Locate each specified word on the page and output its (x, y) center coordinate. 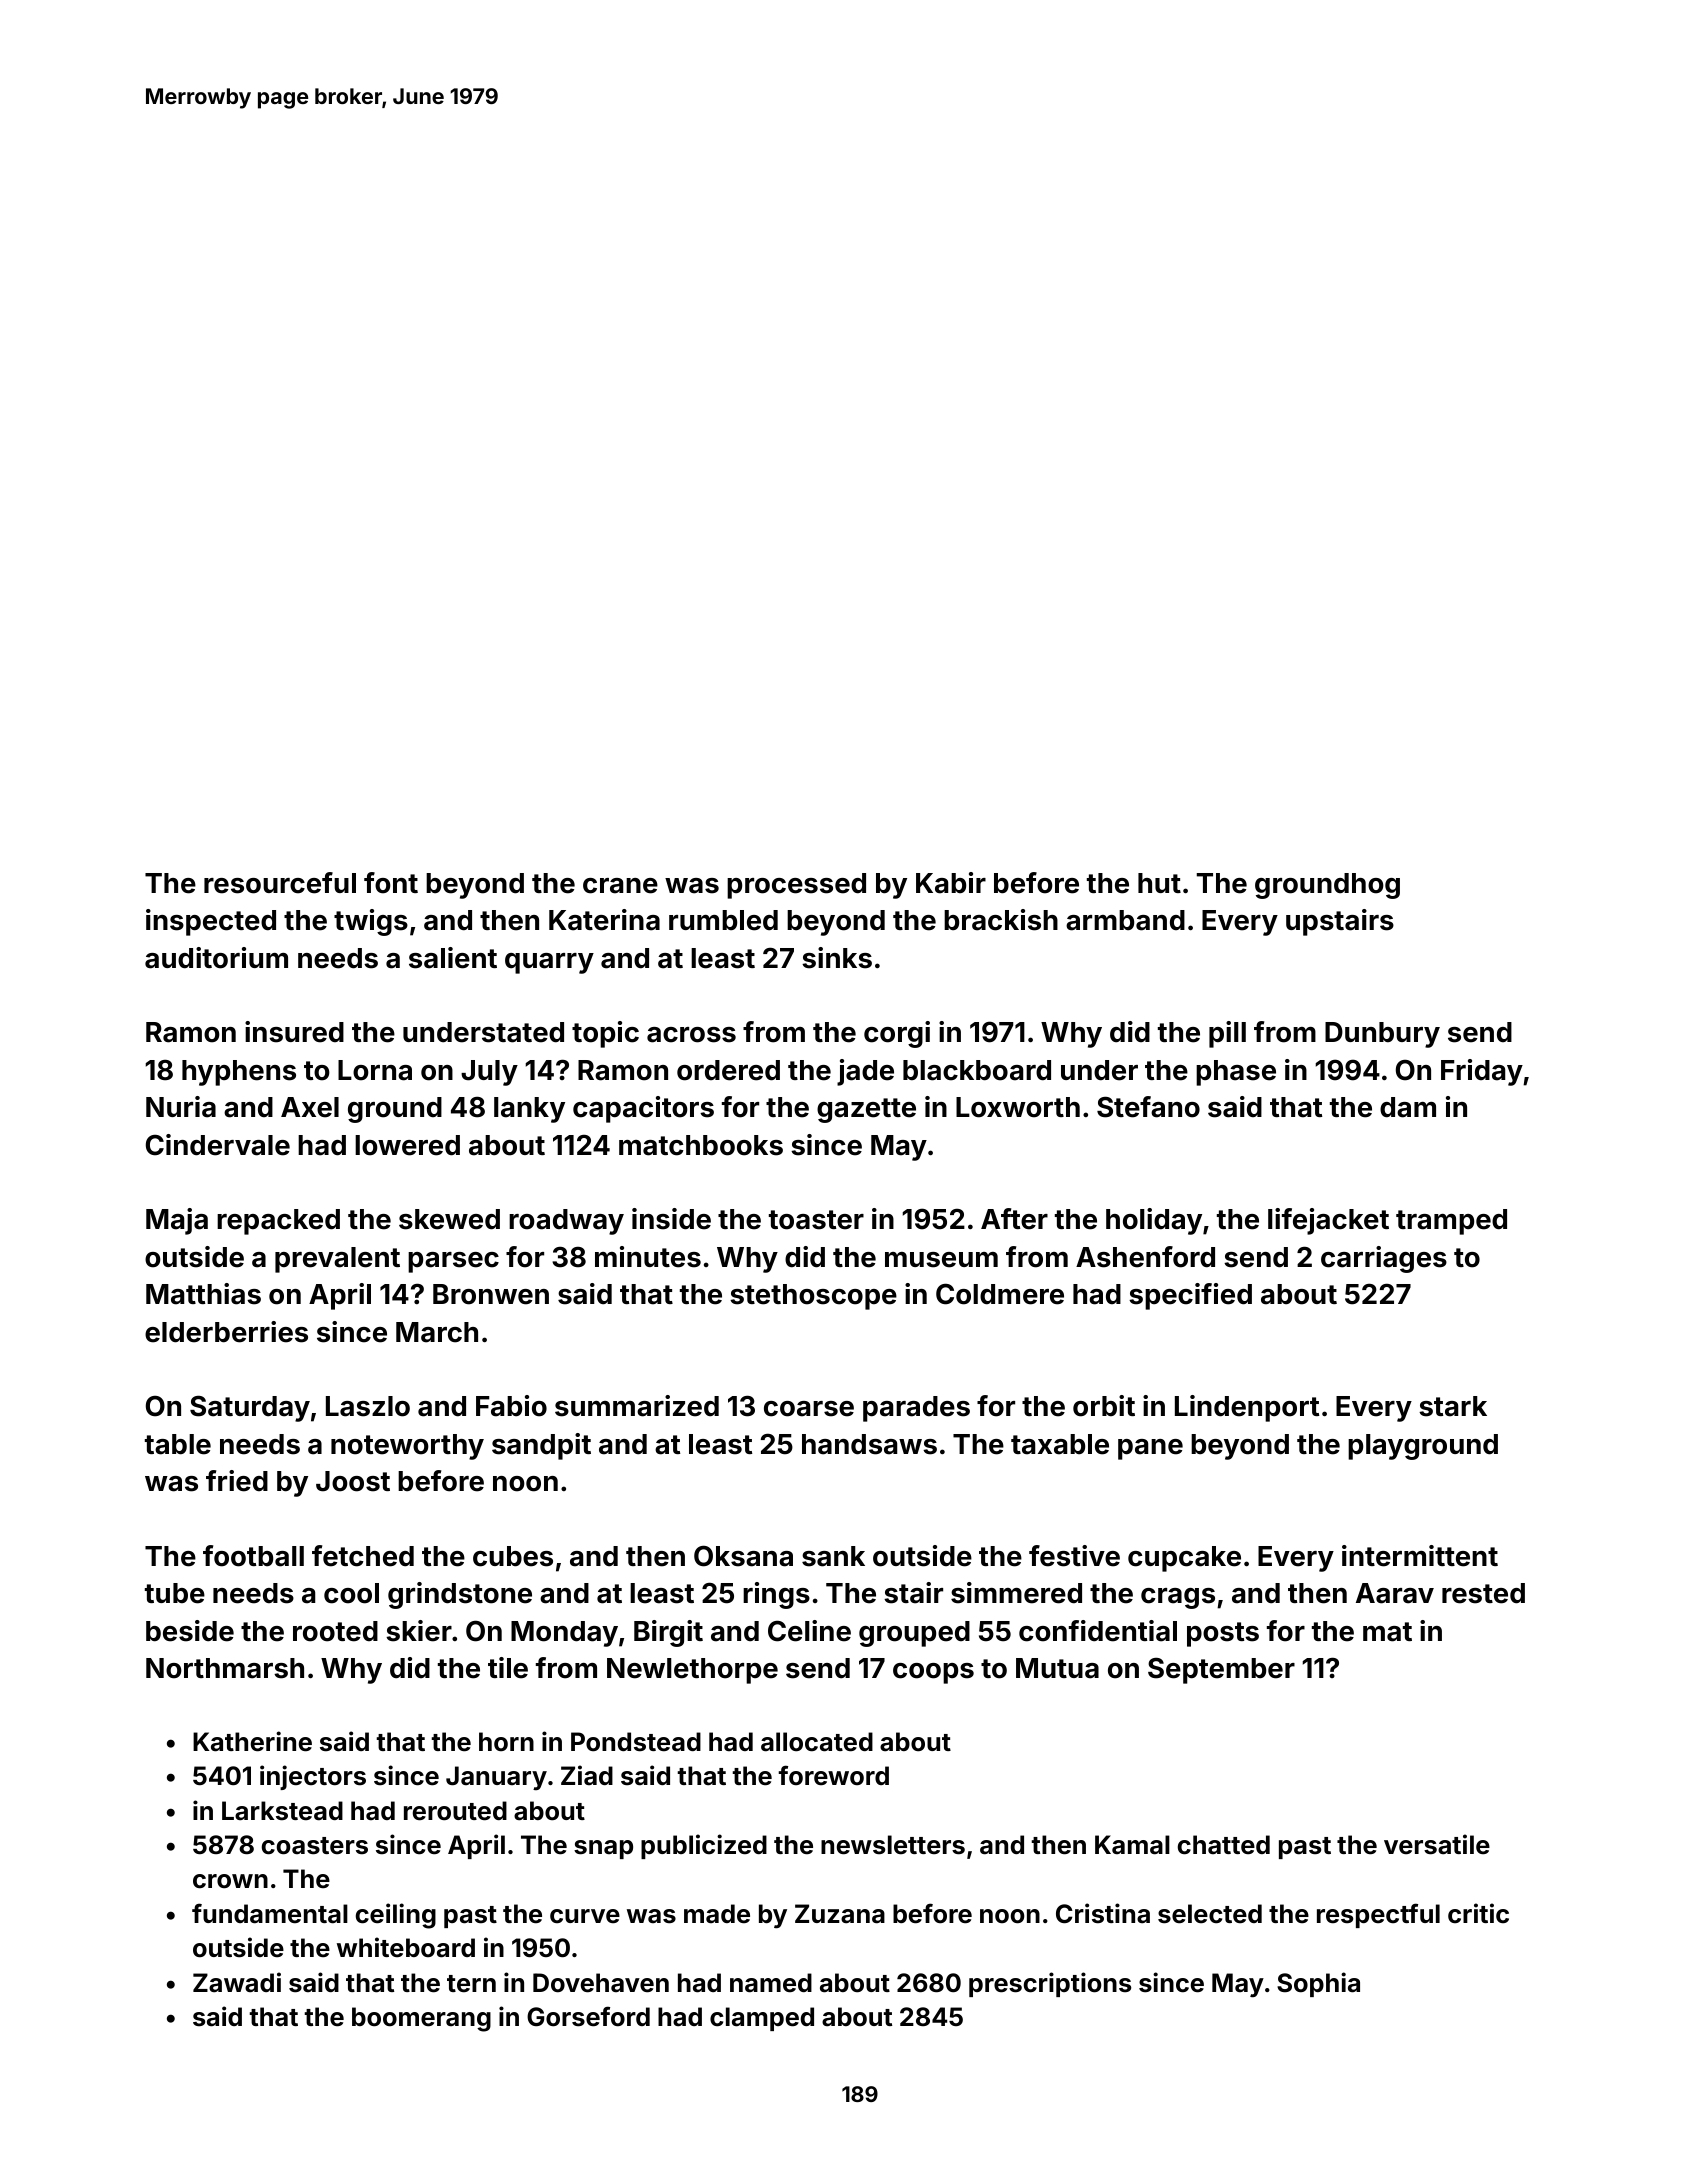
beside (190, 1631)
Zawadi (237, 1982)
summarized (637, 1406)
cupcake (1184, 1559)
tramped (1451, 1222)
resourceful (280, 883)
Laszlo (368, 1406)
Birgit (668, 1633)
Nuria (181, 1107)
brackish (1001, 920)
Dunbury (1382, 1035)
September (1221, 1670)
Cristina (1103, 1913)
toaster (816, 1220)
